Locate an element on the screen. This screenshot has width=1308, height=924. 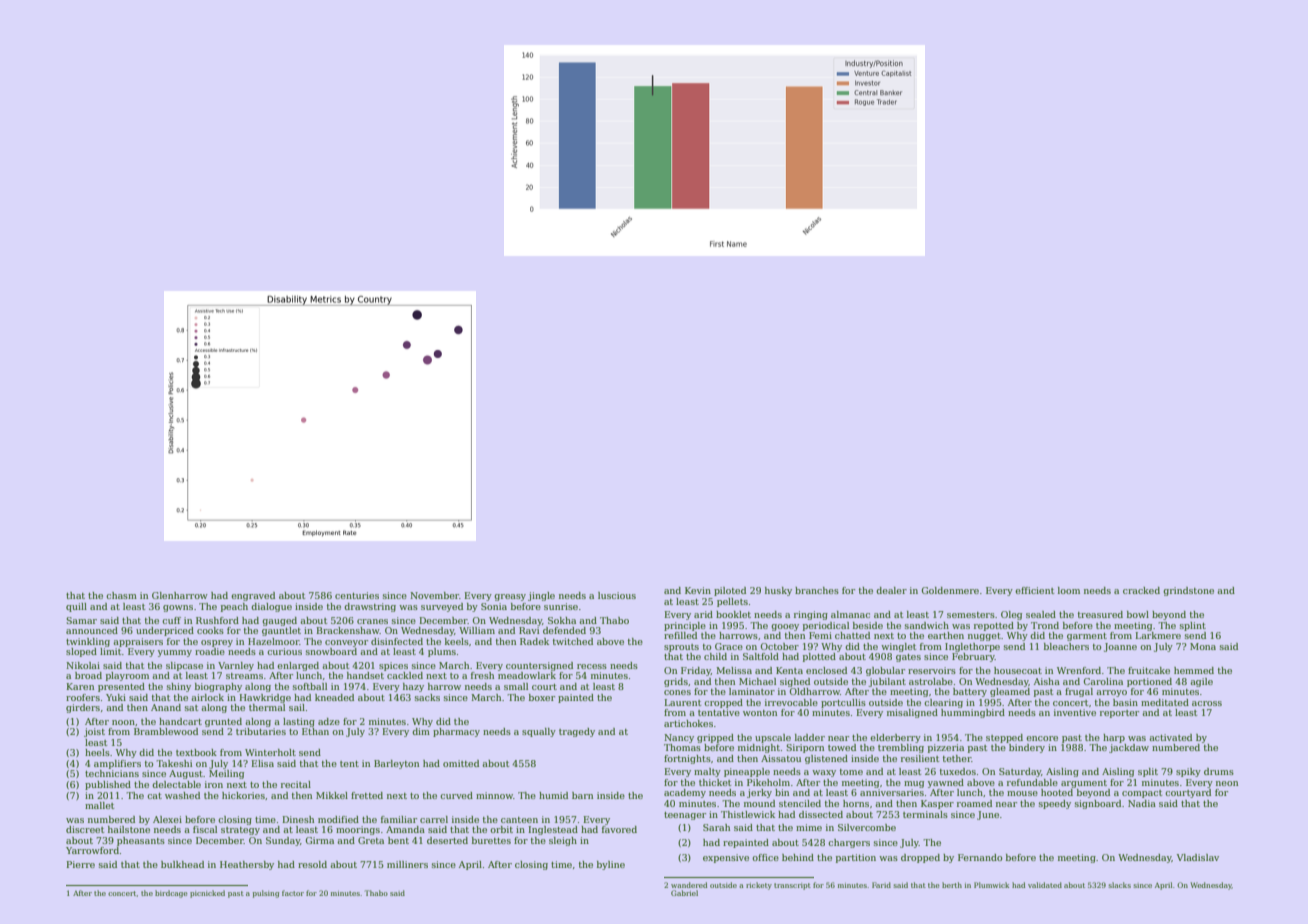
loom is located at coordinates (1069, 590).
